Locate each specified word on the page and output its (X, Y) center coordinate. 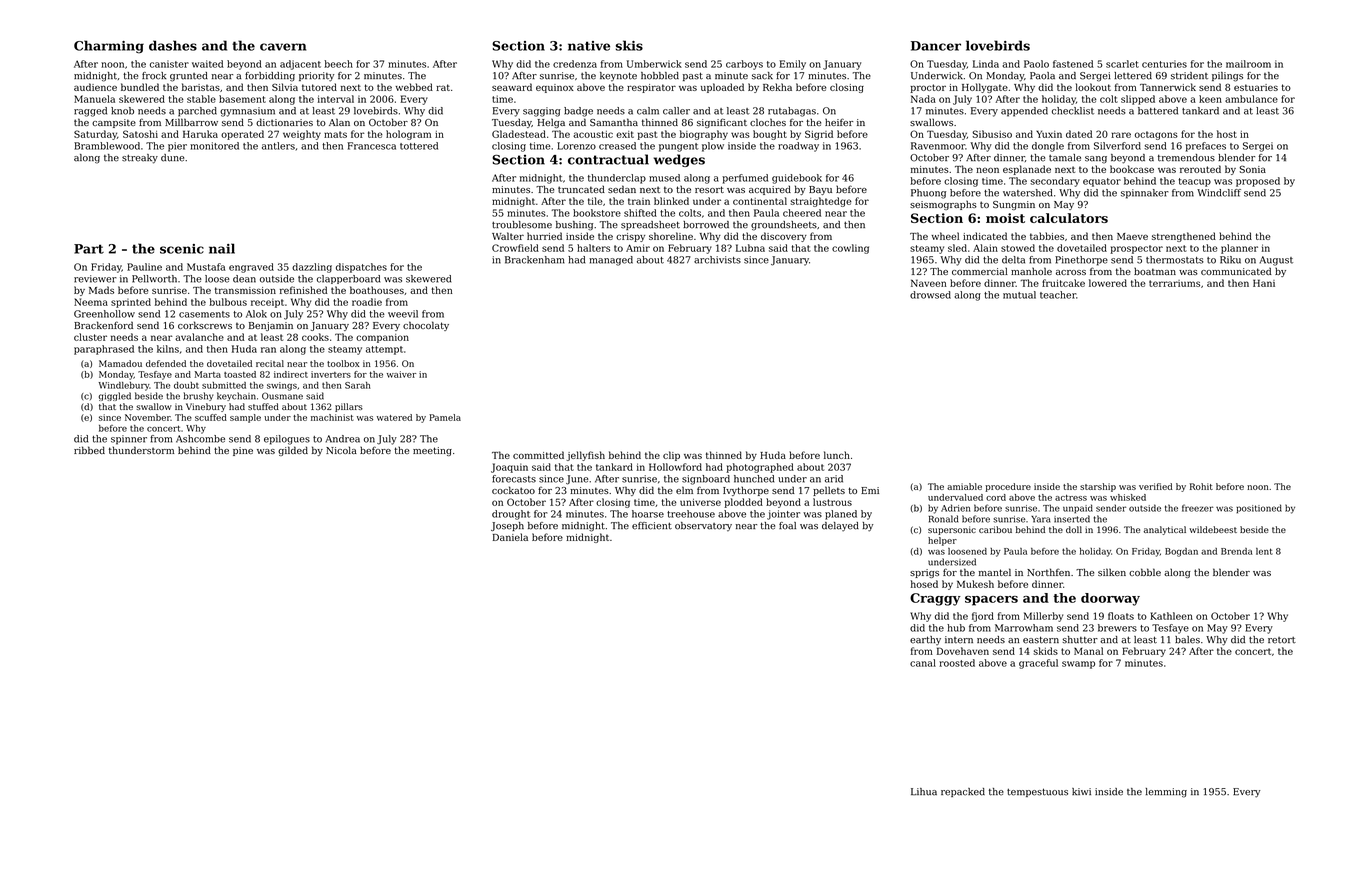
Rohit (1201, 486)
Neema (91, 302)
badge (578, 112)
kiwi (1081, 791)
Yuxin (1049, 134)
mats (335, 134)
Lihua (924, 792)
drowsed (930, 295)
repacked (963, 792)
